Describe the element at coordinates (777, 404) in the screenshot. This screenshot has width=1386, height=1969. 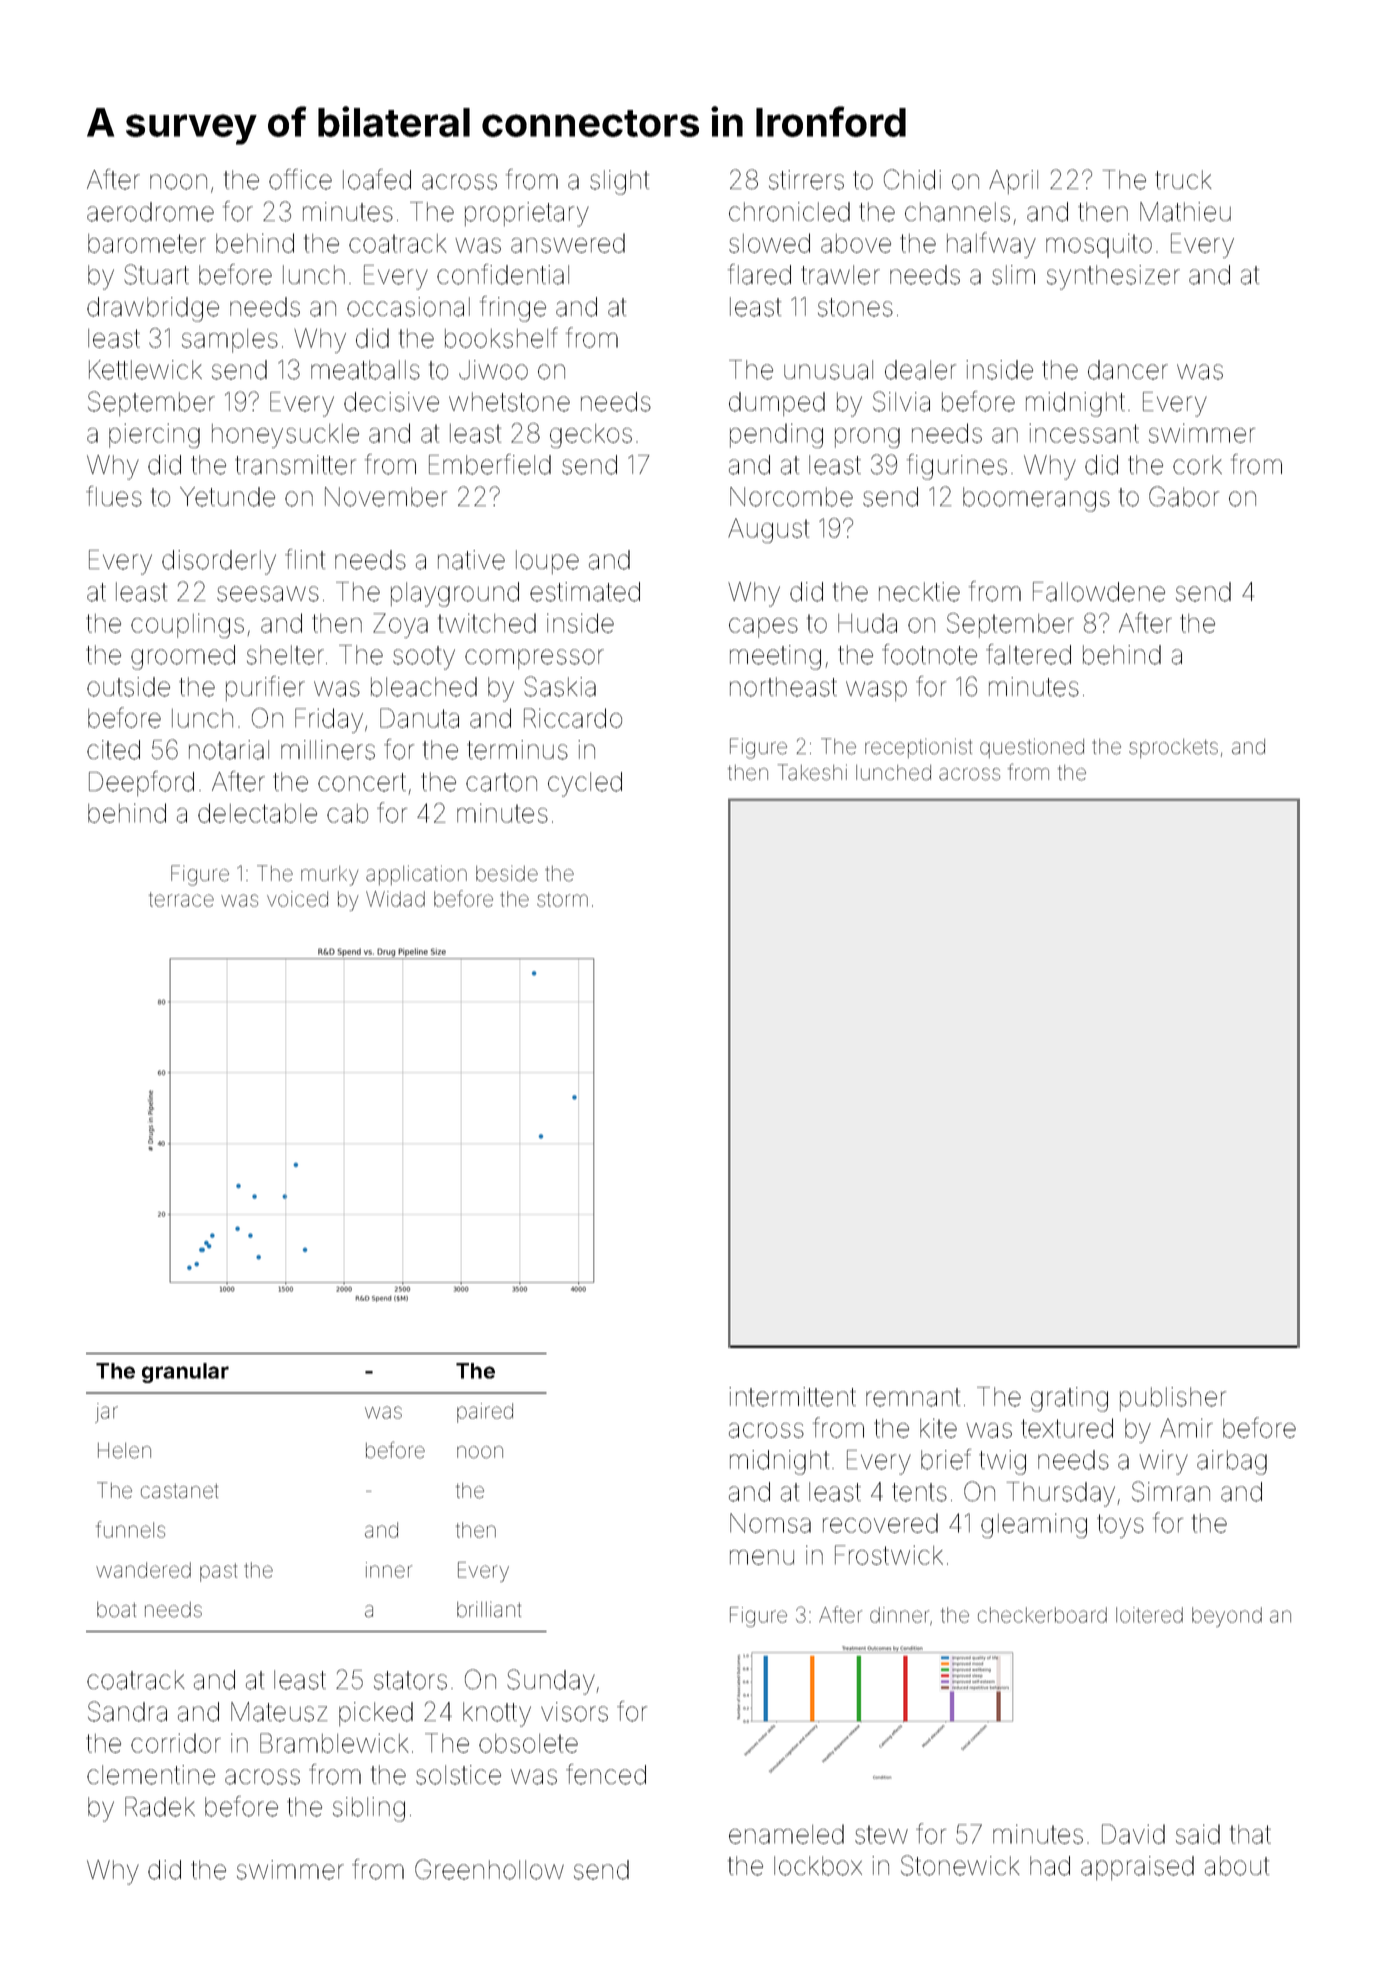
I see `dumped` at that location.
